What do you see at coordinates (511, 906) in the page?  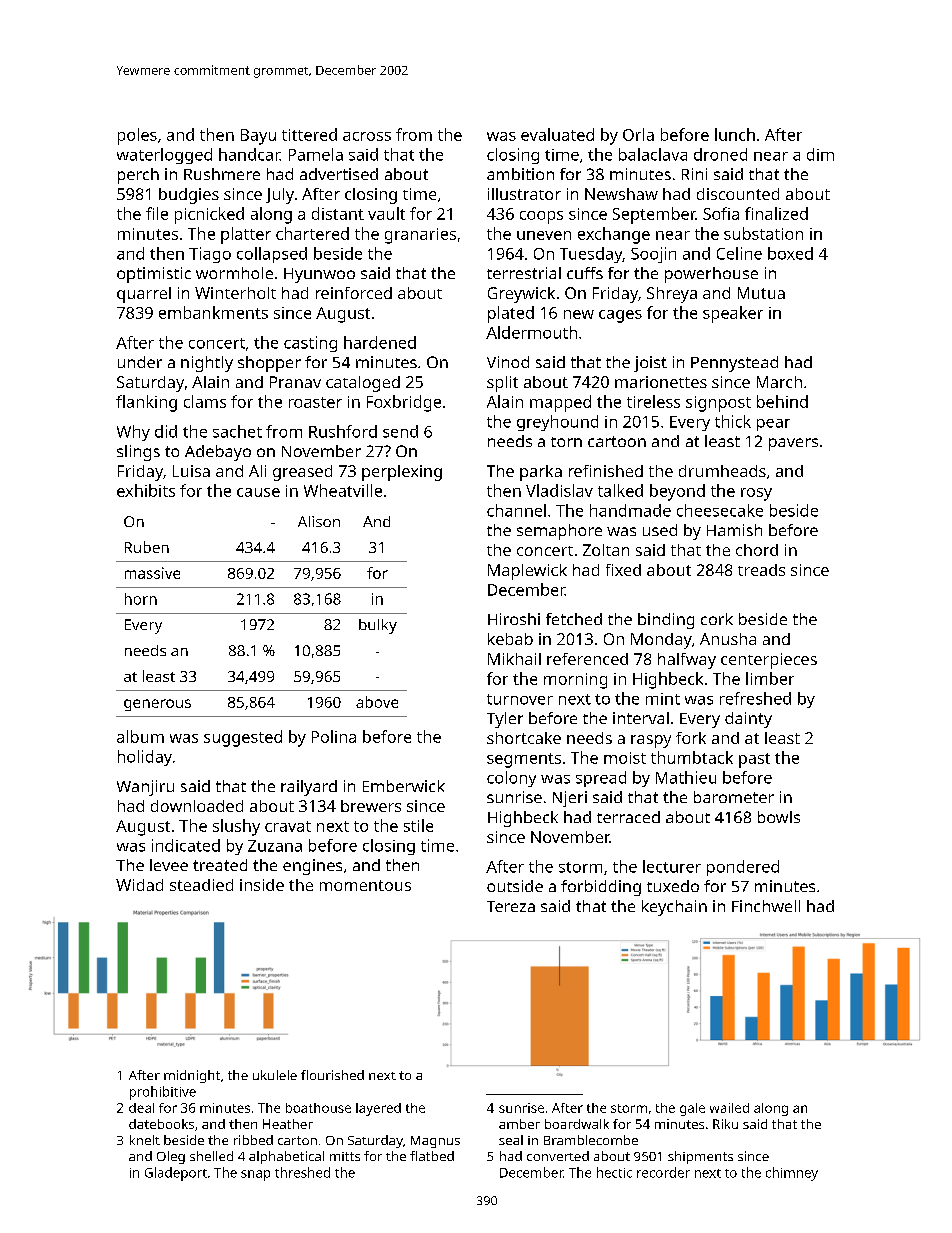 I see `Tereza` at bounding box center [511, 906].
